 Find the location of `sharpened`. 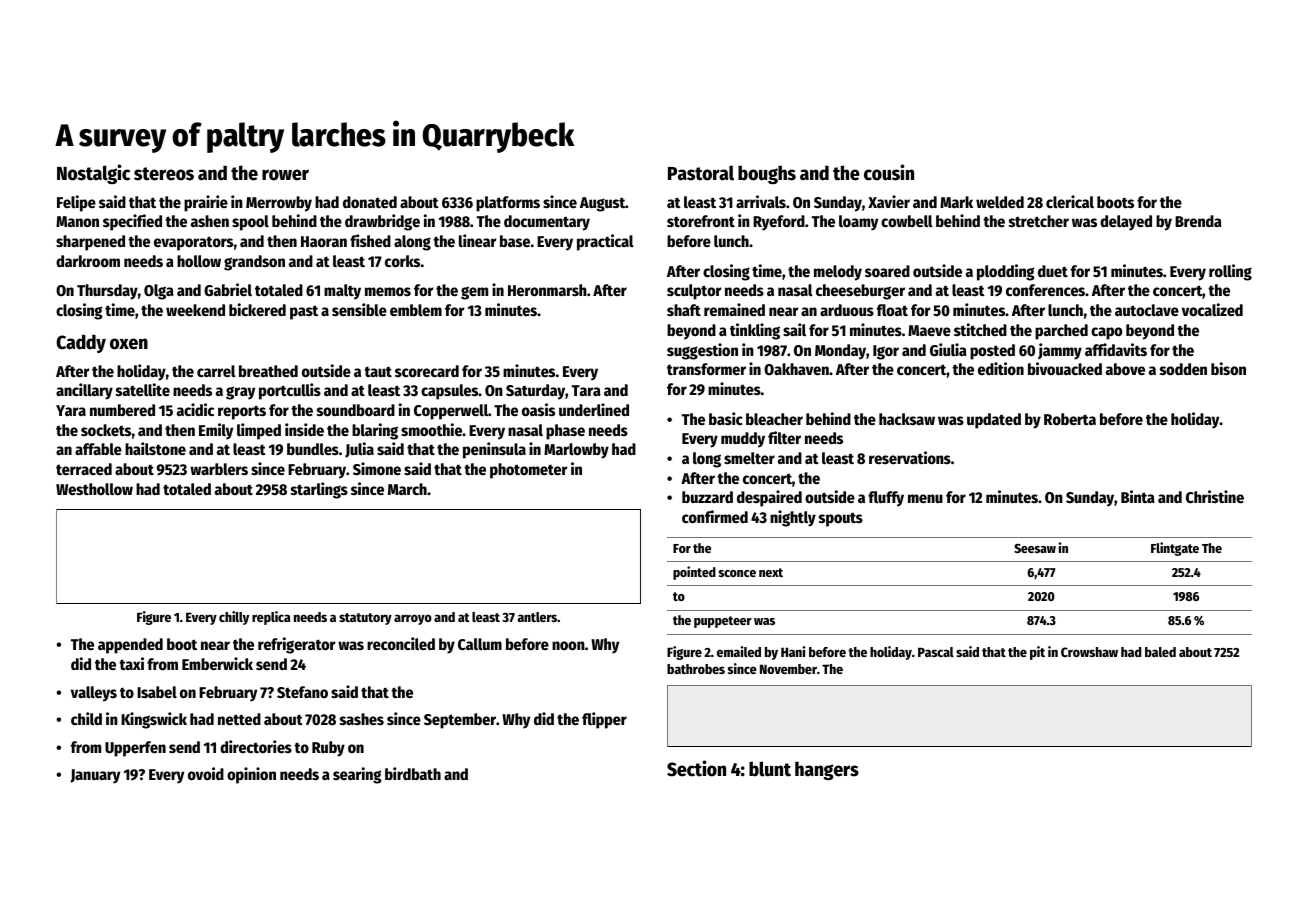

sharpened is located at coordinates (90, 243).
